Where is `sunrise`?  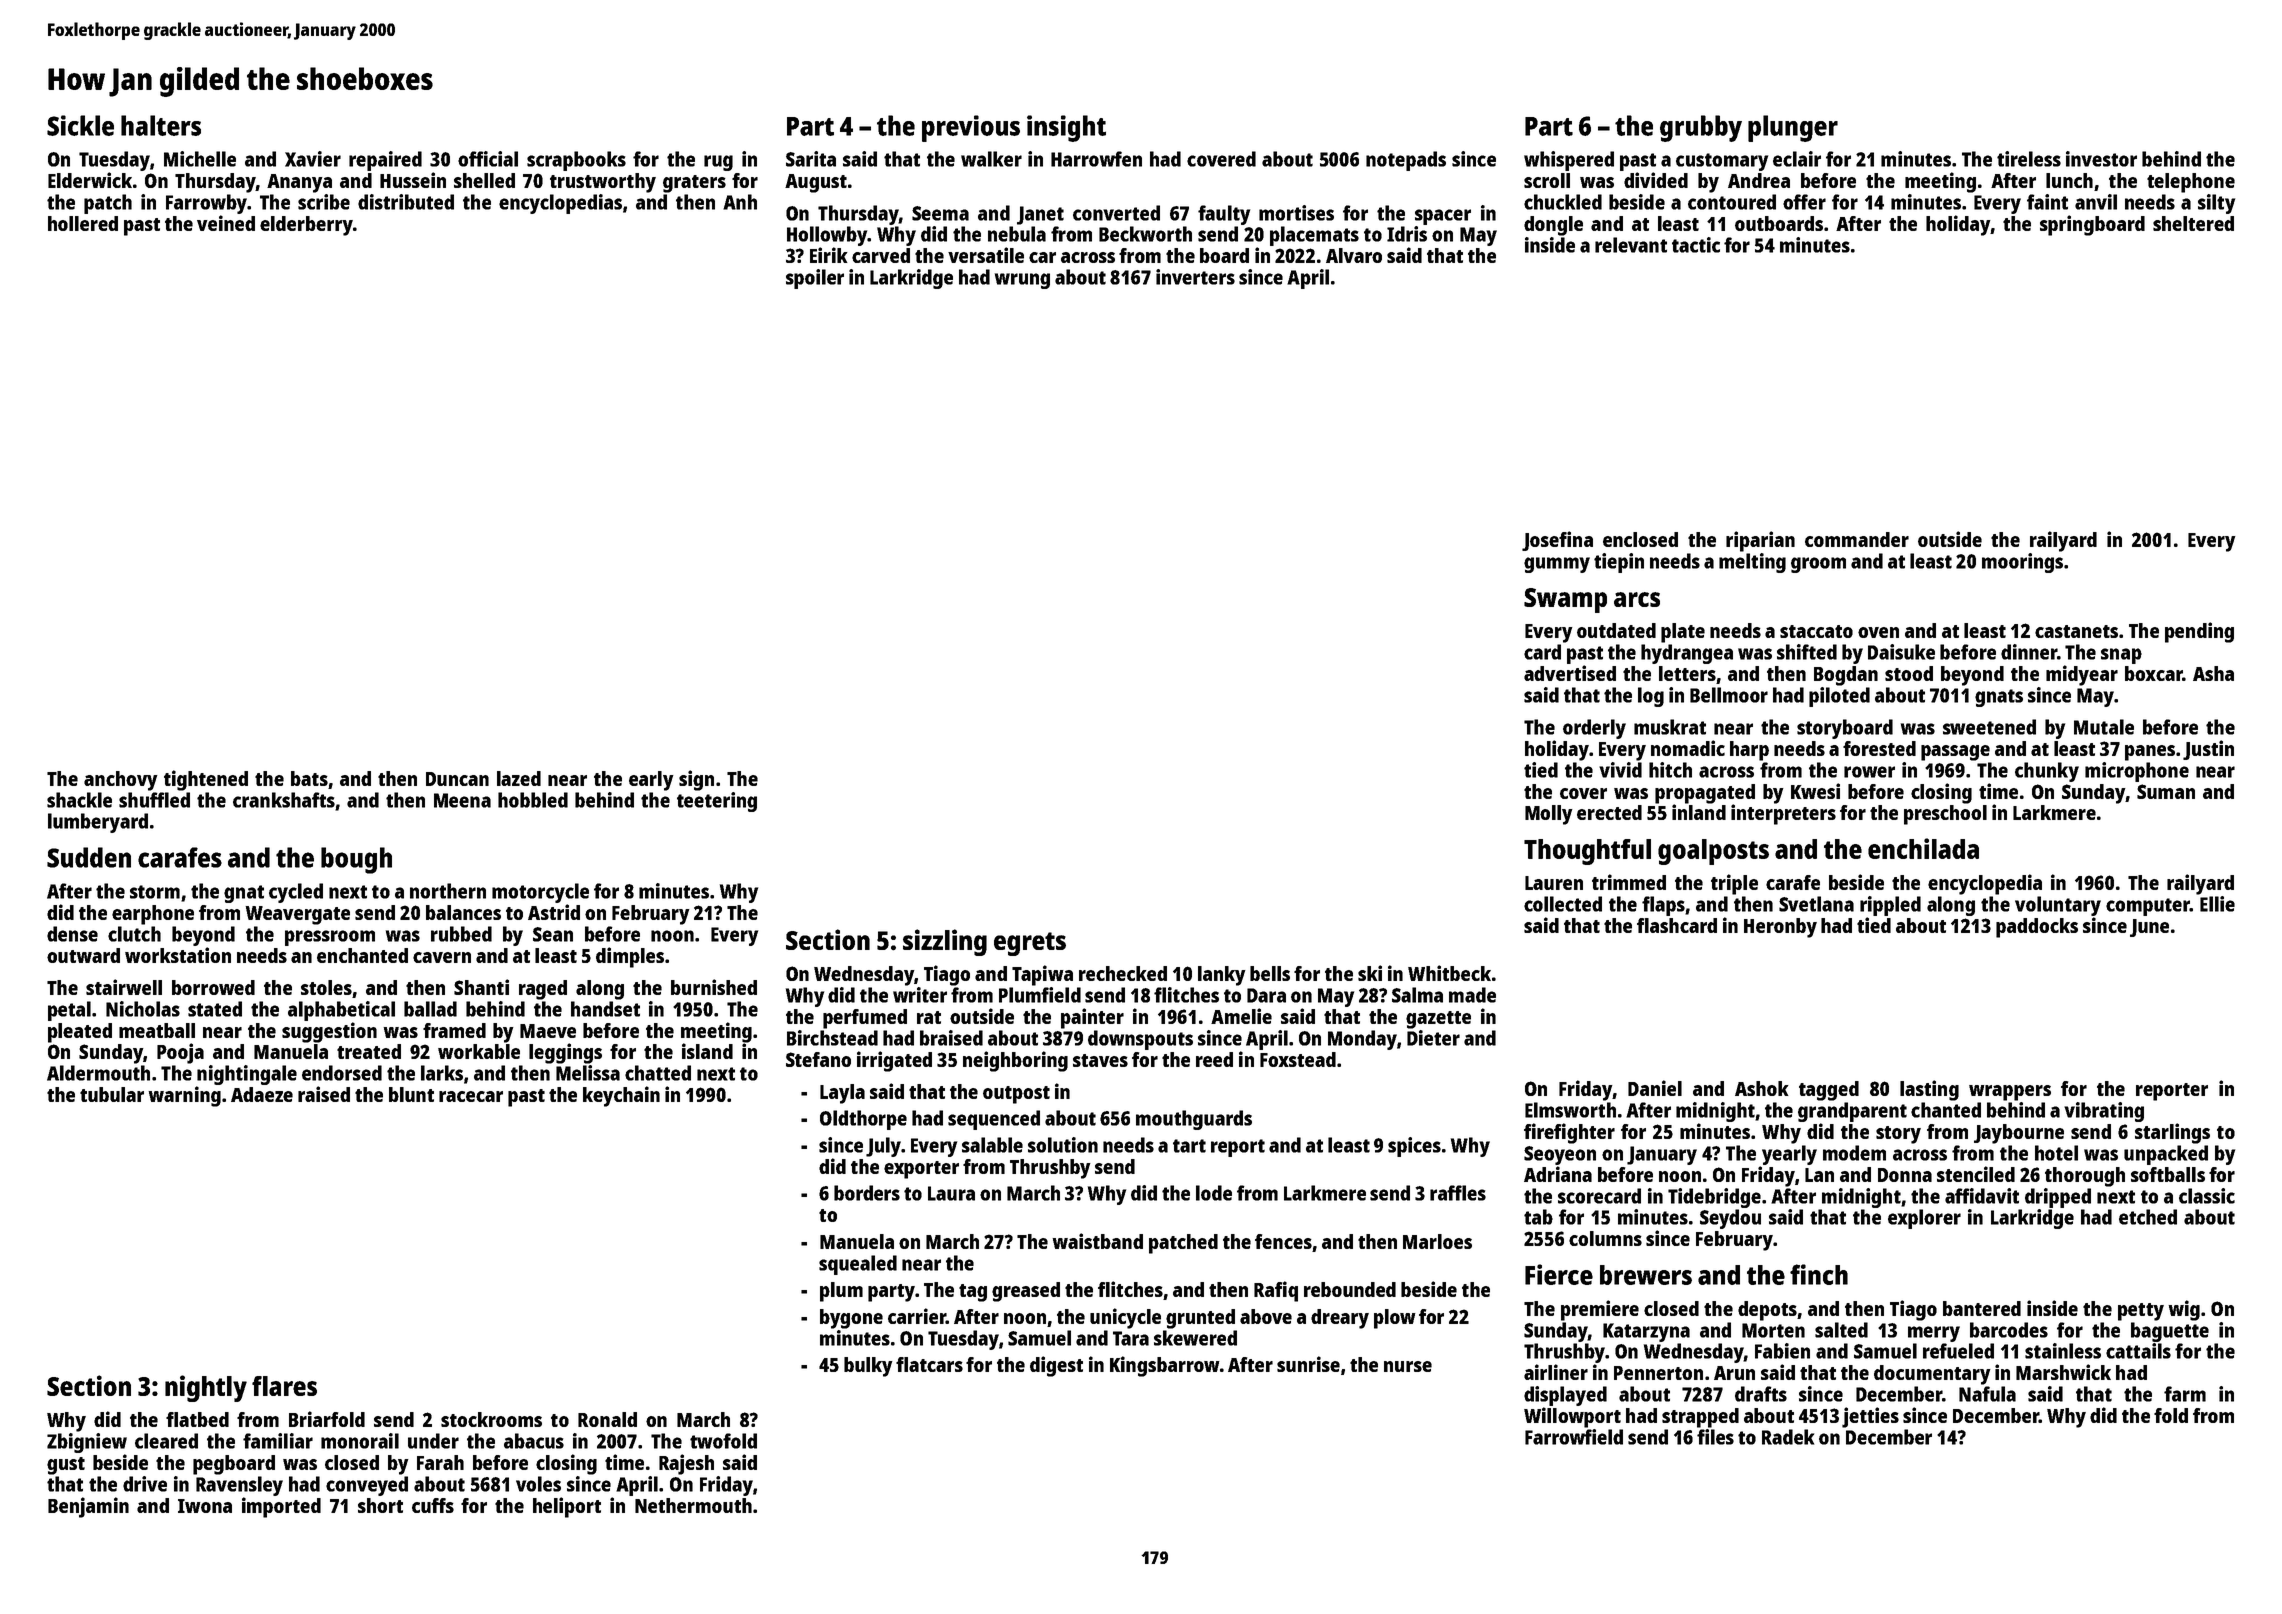
sunrise is located at coordinates (1308, 1364).
